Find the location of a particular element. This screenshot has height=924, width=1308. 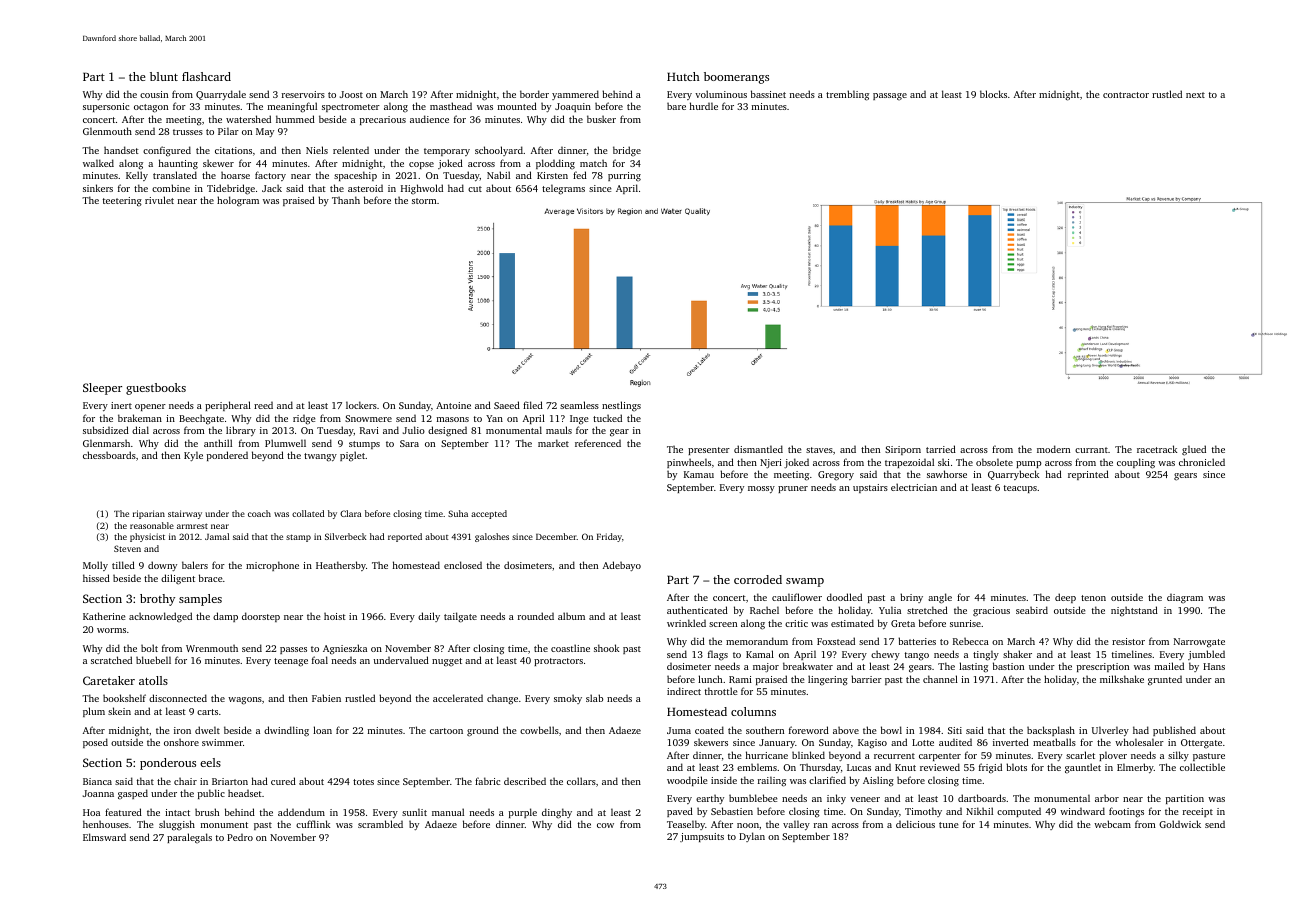

racetrack is located at coordinates (1157, 449).
